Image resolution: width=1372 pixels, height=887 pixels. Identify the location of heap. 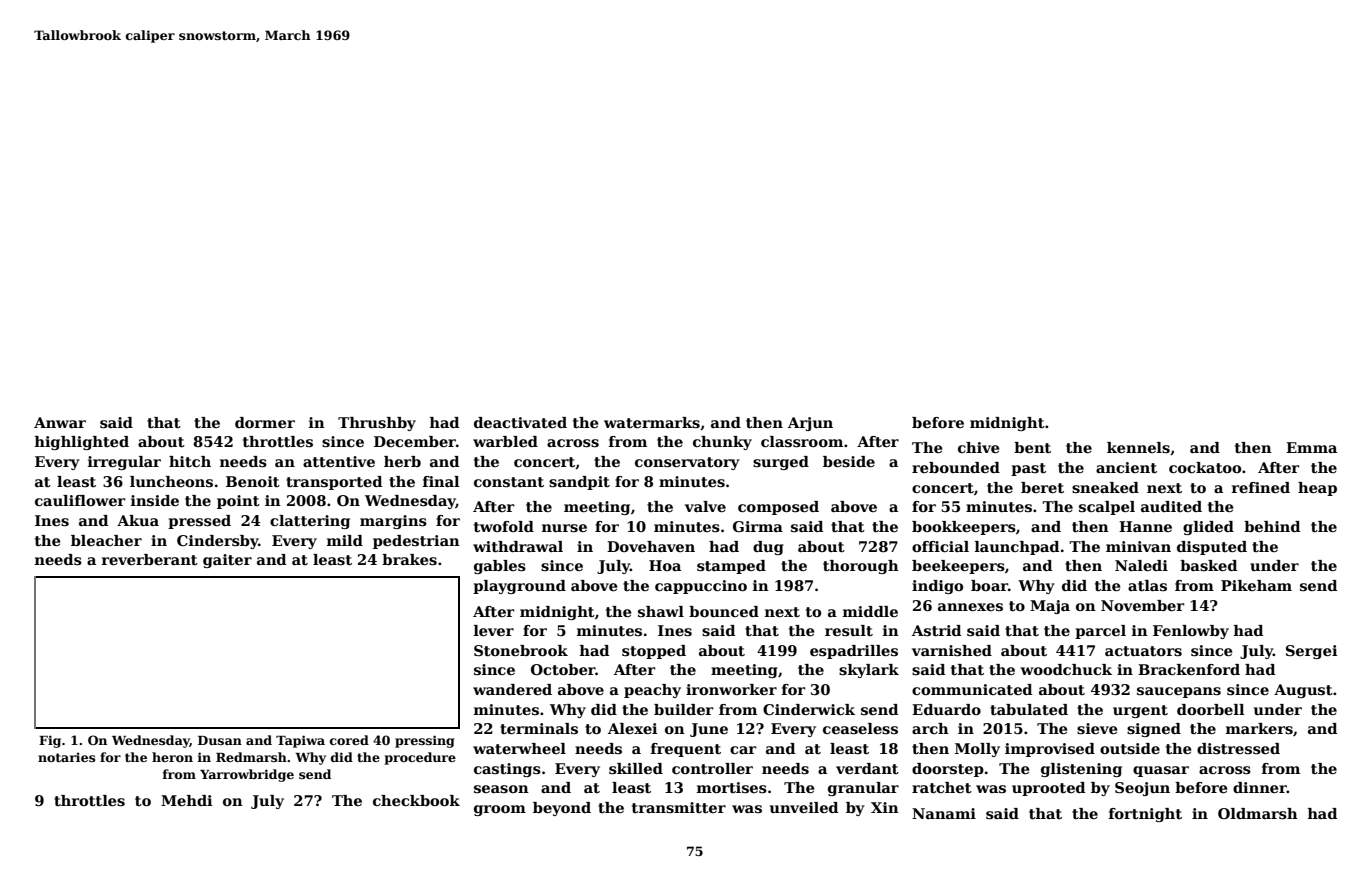
(1317, 489).
